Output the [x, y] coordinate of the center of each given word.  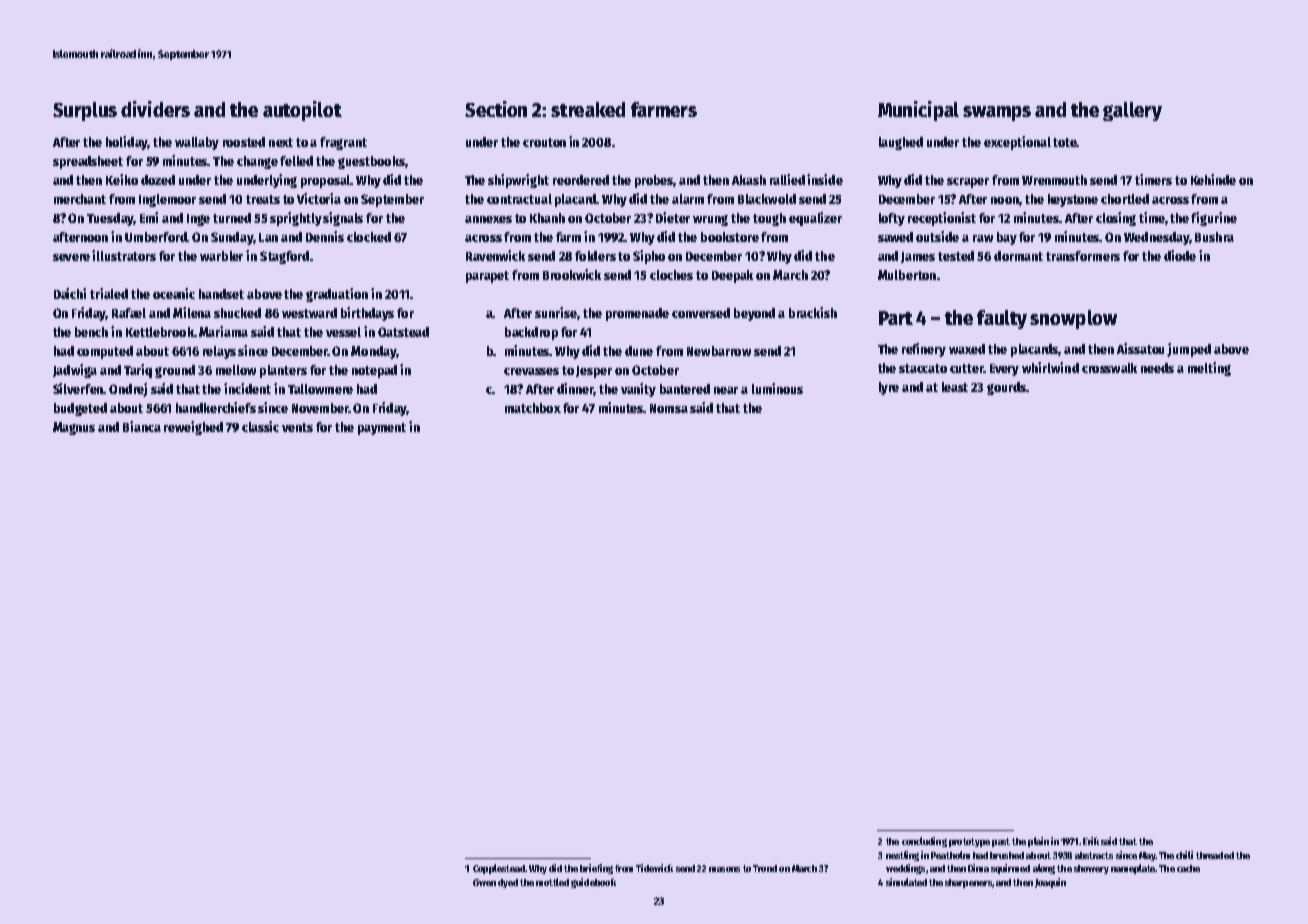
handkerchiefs [216, 407]
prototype [969, 842]
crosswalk [1109, 368]
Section [496, 109]
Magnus [74, 428]
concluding [924, 842]
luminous [777, 388]
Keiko [122, 179]
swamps [997, 113]
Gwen [484, 882]
